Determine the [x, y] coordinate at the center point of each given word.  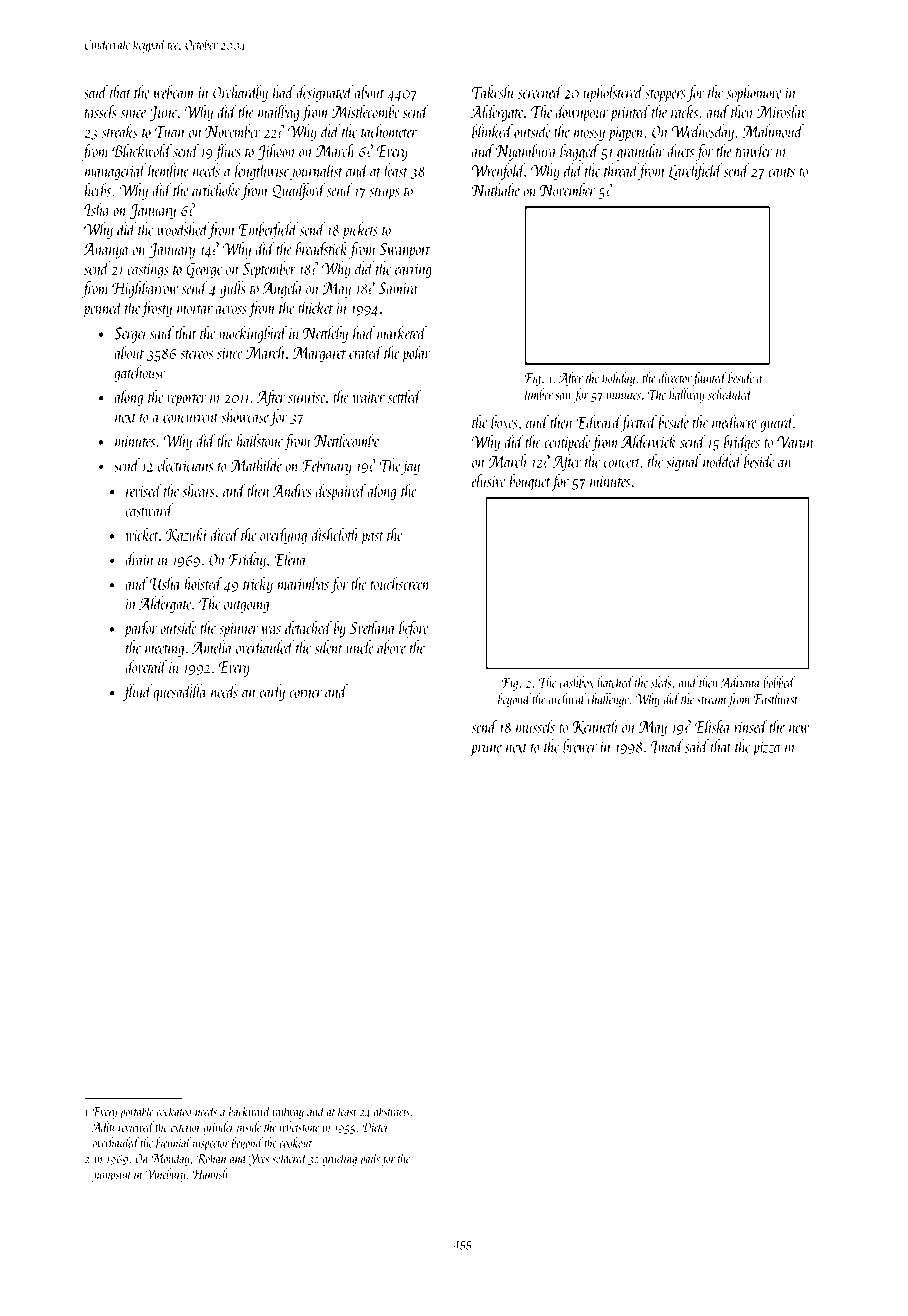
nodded [722, 461]
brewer [580, 746]
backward [250, 1111]
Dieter [375, 1127]
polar [416, 354]
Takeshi [493, 92]
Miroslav [782, 111]
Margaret [319, 355]
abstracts [392, 1111]
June [163, 114]
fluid [137, 692]
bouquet [530, 482]
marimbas [303, 583]
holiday [618, 378]
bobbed [779, 682]
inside [249, 1126]
